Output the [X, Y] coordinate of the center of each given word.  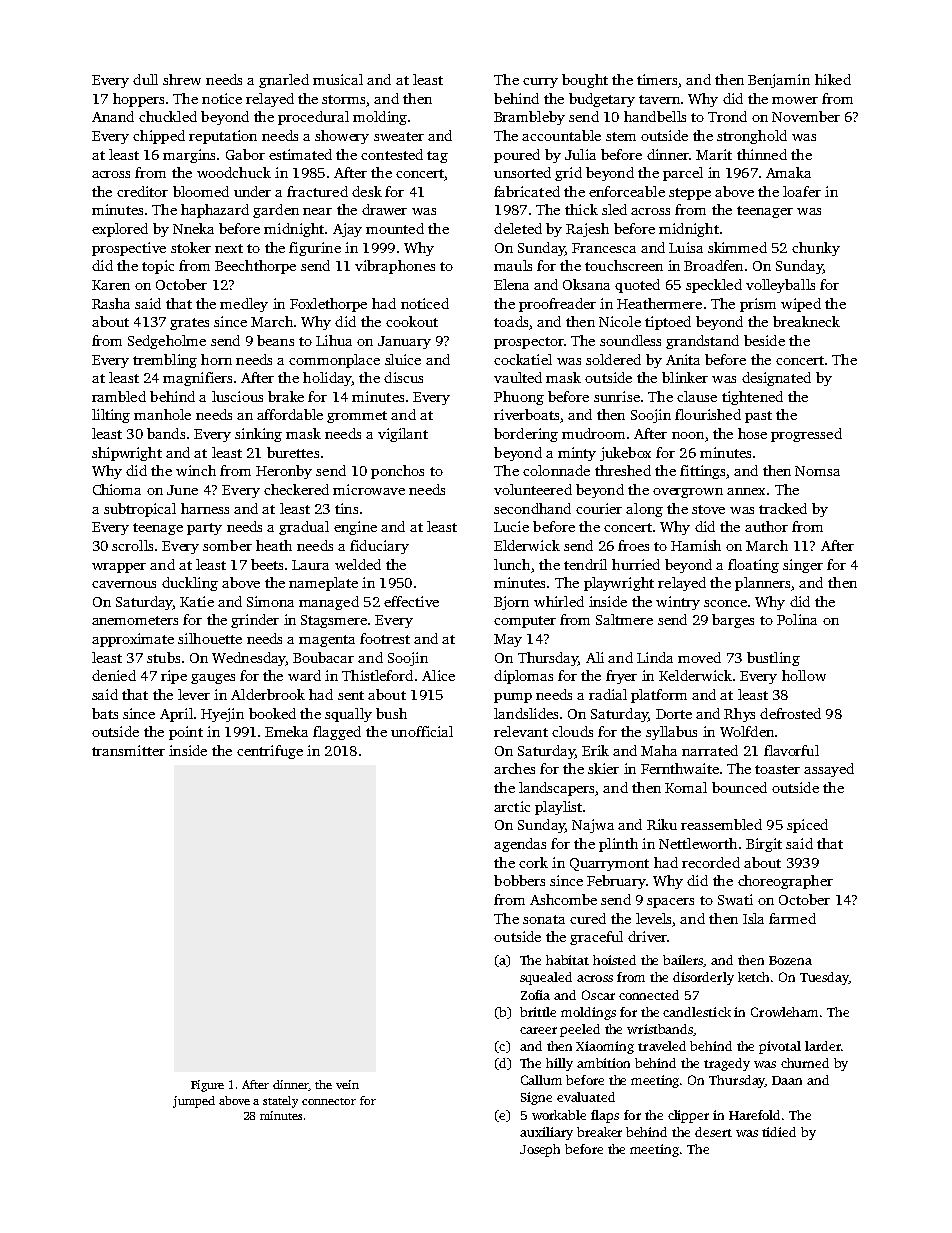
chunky [816, 249]
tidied [779, 1132]
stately [280, 1102]
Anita [683, 359]
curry [540, 83]
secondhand [532, 508]
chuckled [168, 116]
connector [329, 1101]
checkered [296, 489]
